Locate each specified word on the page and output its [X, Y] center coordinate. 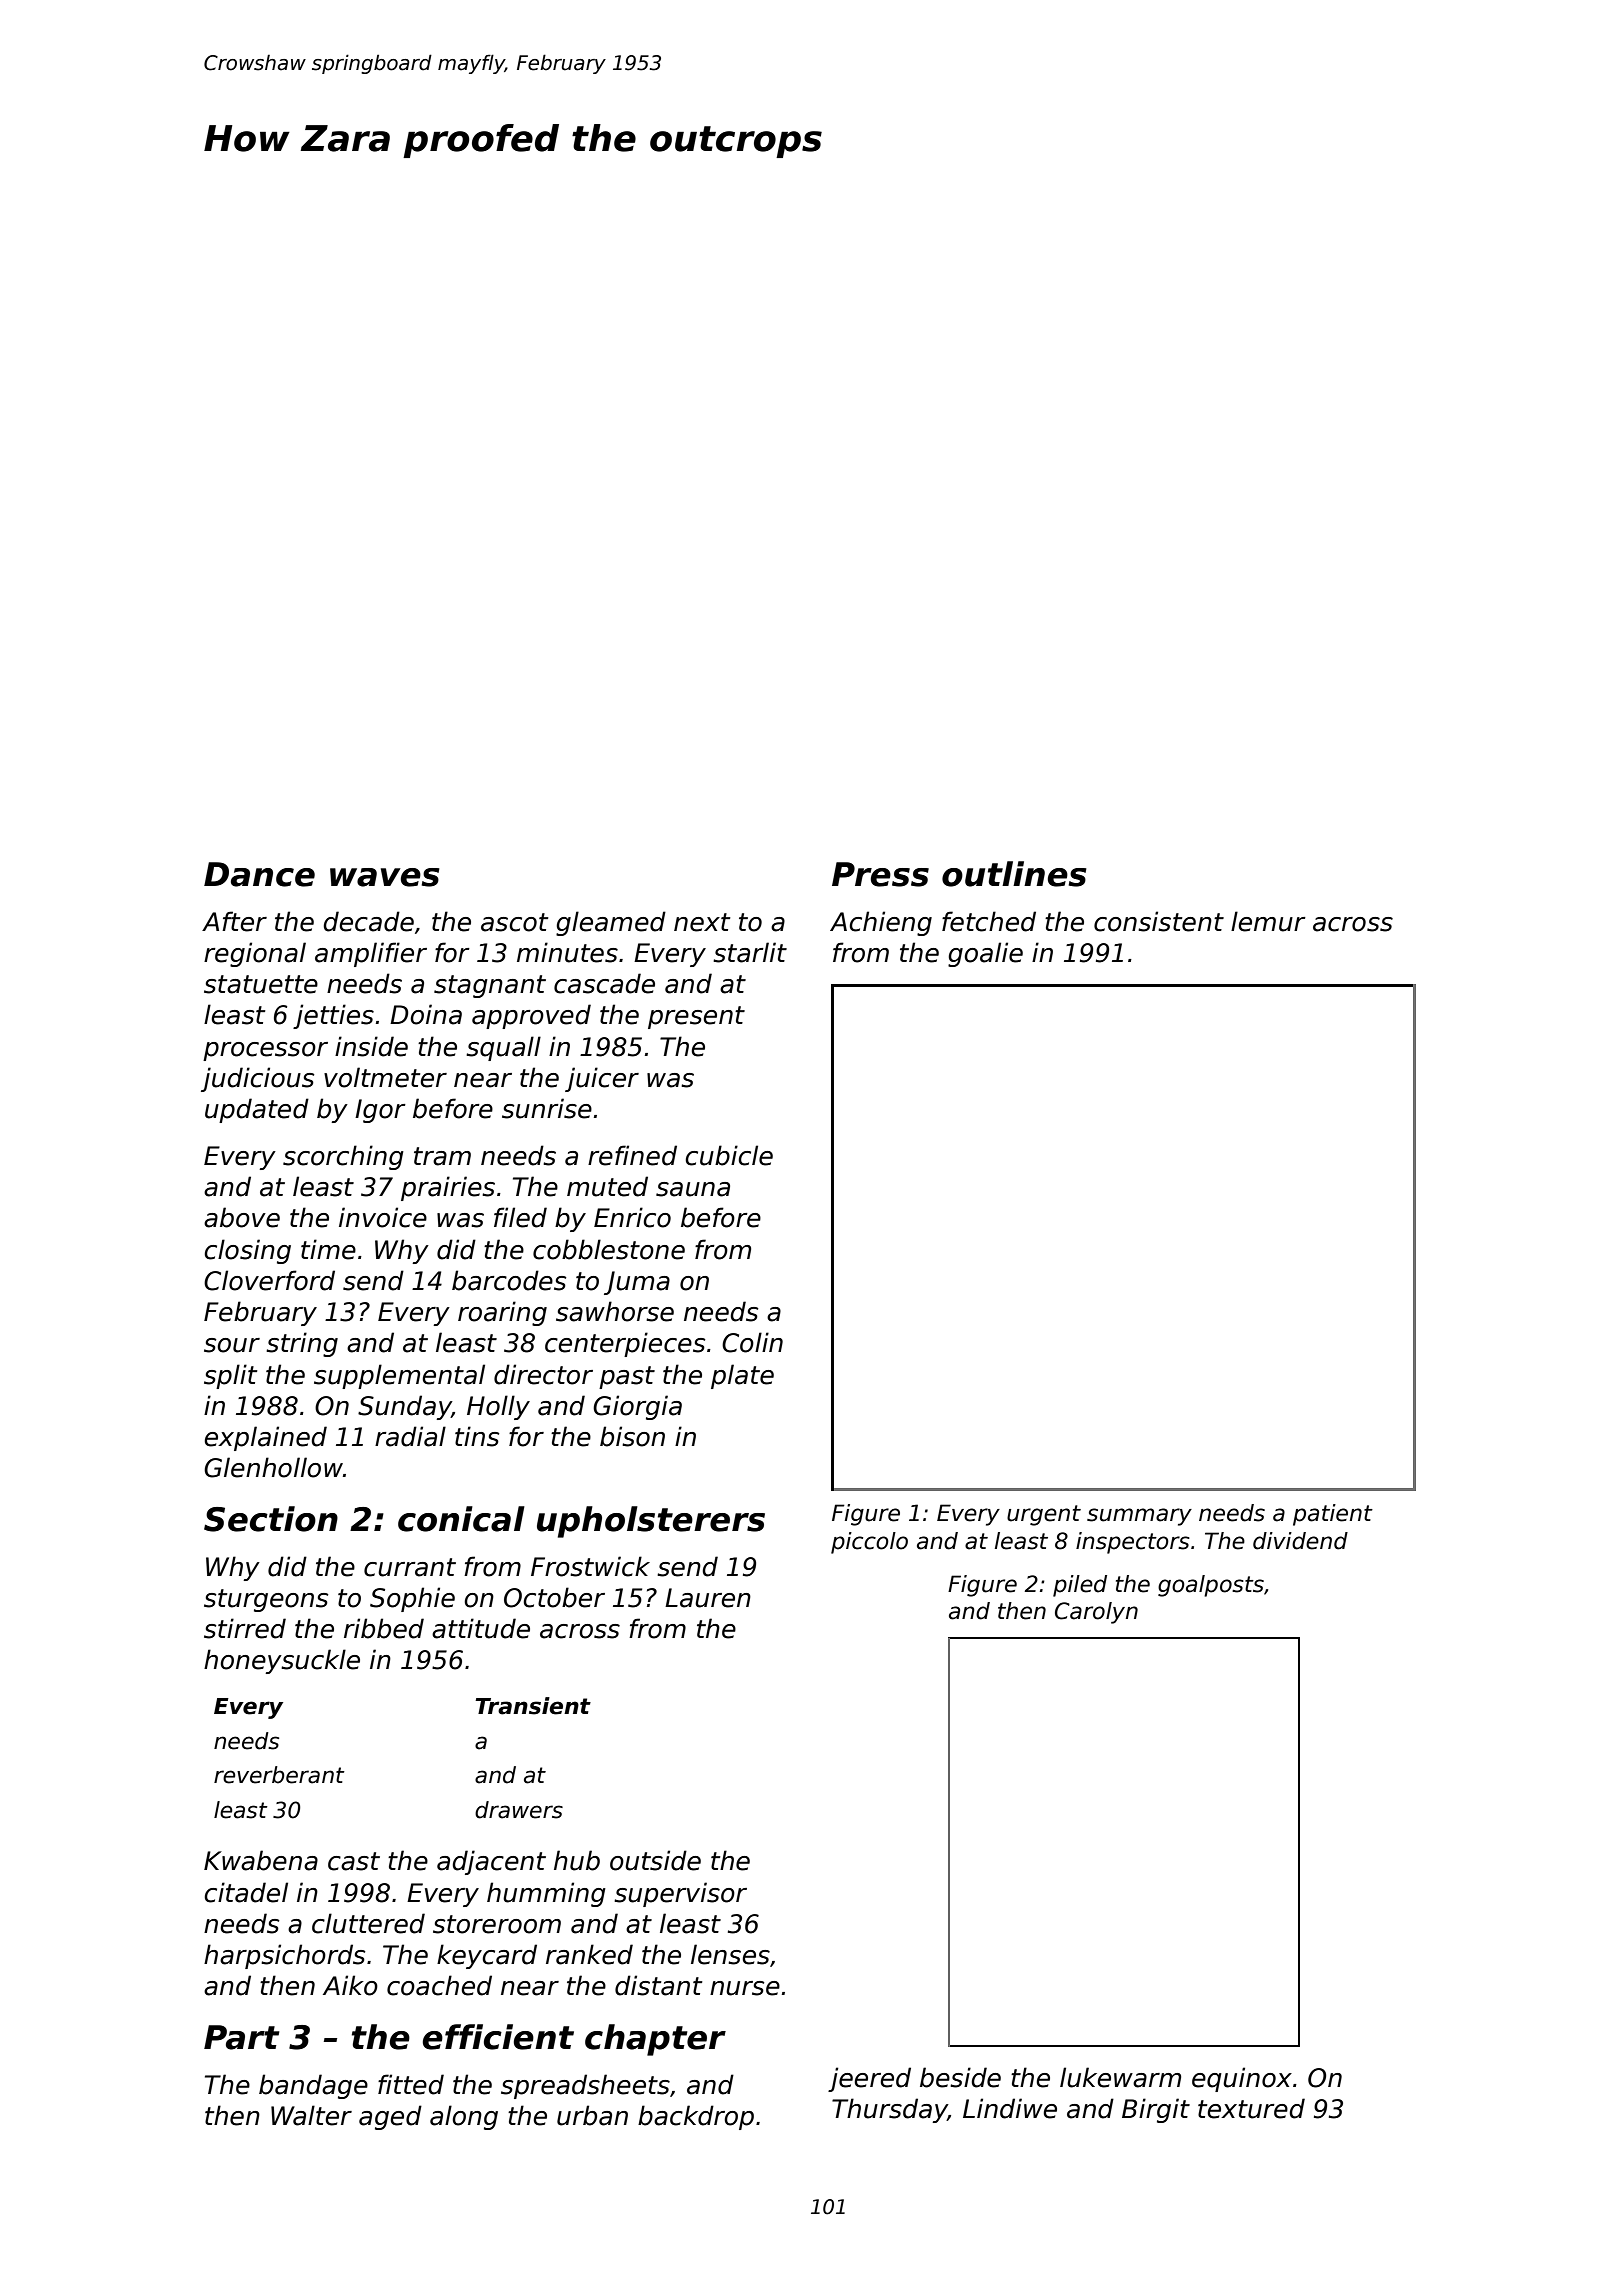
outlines [1014, 874]
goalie [985, 954]
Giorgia [637, 1407]
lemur [1268, 921]
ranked [589, 1954]
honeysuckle [282, 1661]
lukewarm [1120, 2077]
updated [257, 1110]
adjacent [491, 1862]
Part [242, 2037]
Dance [259, 874]
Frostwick [590, 1566]
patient [1333, 1515]
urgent [1044, 1515]
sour [232, 1345]
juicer [602, 1079]
